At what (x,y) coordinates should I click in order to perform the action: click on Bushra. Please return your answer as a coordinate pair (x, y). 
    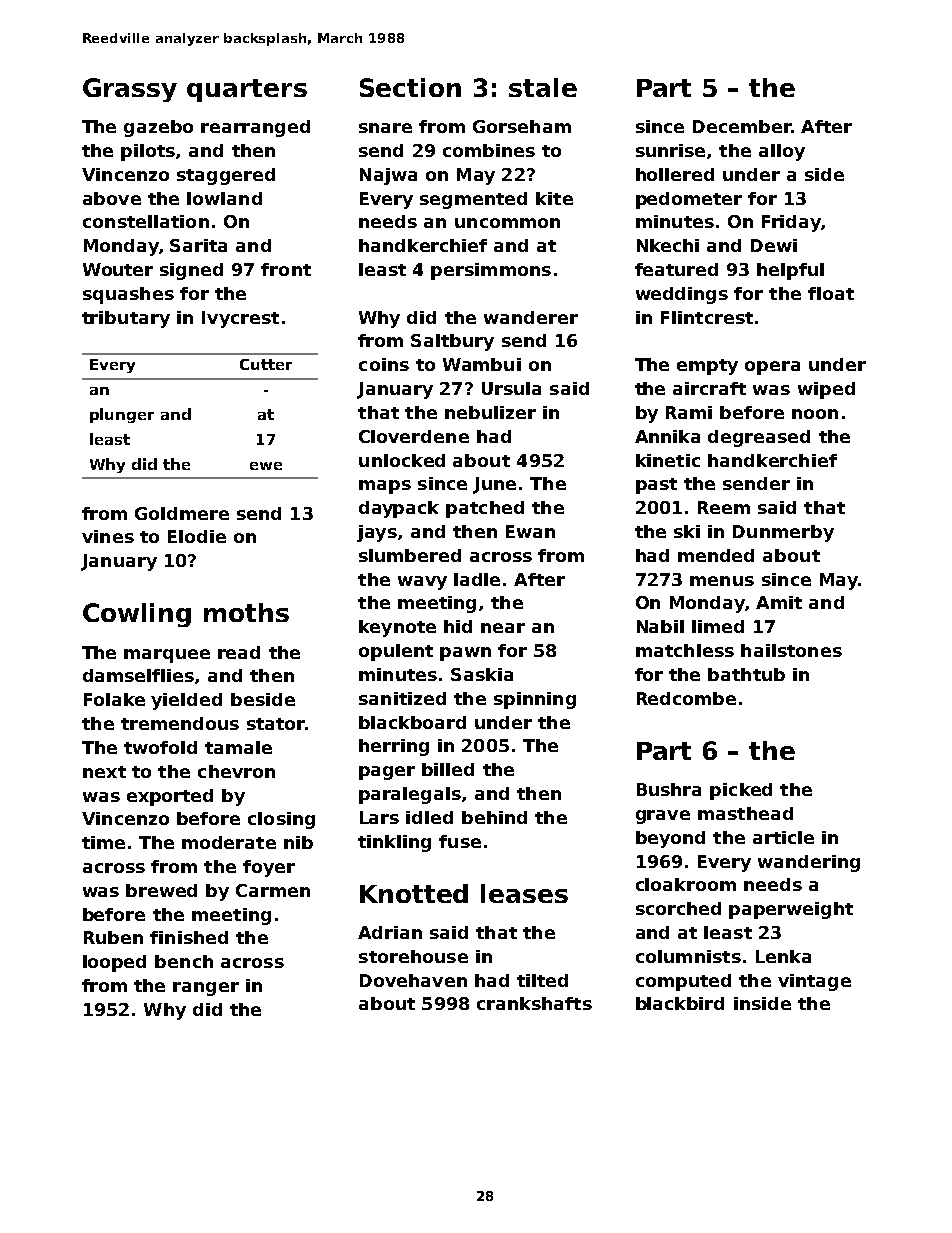
    Looking at the image, I should click on (669, 789).
